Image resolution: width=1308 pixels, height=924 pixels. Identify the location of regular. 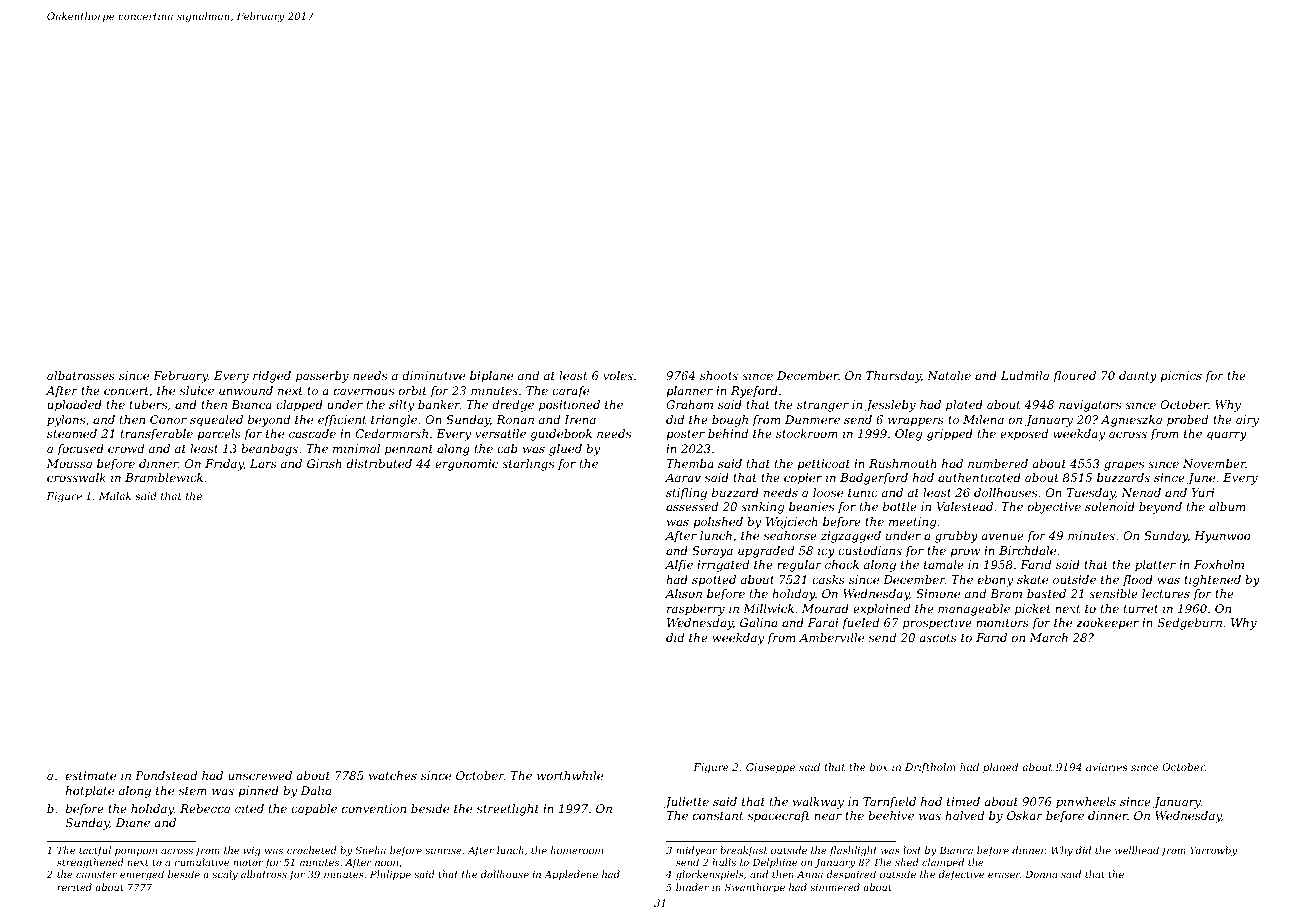
(799, 566).
